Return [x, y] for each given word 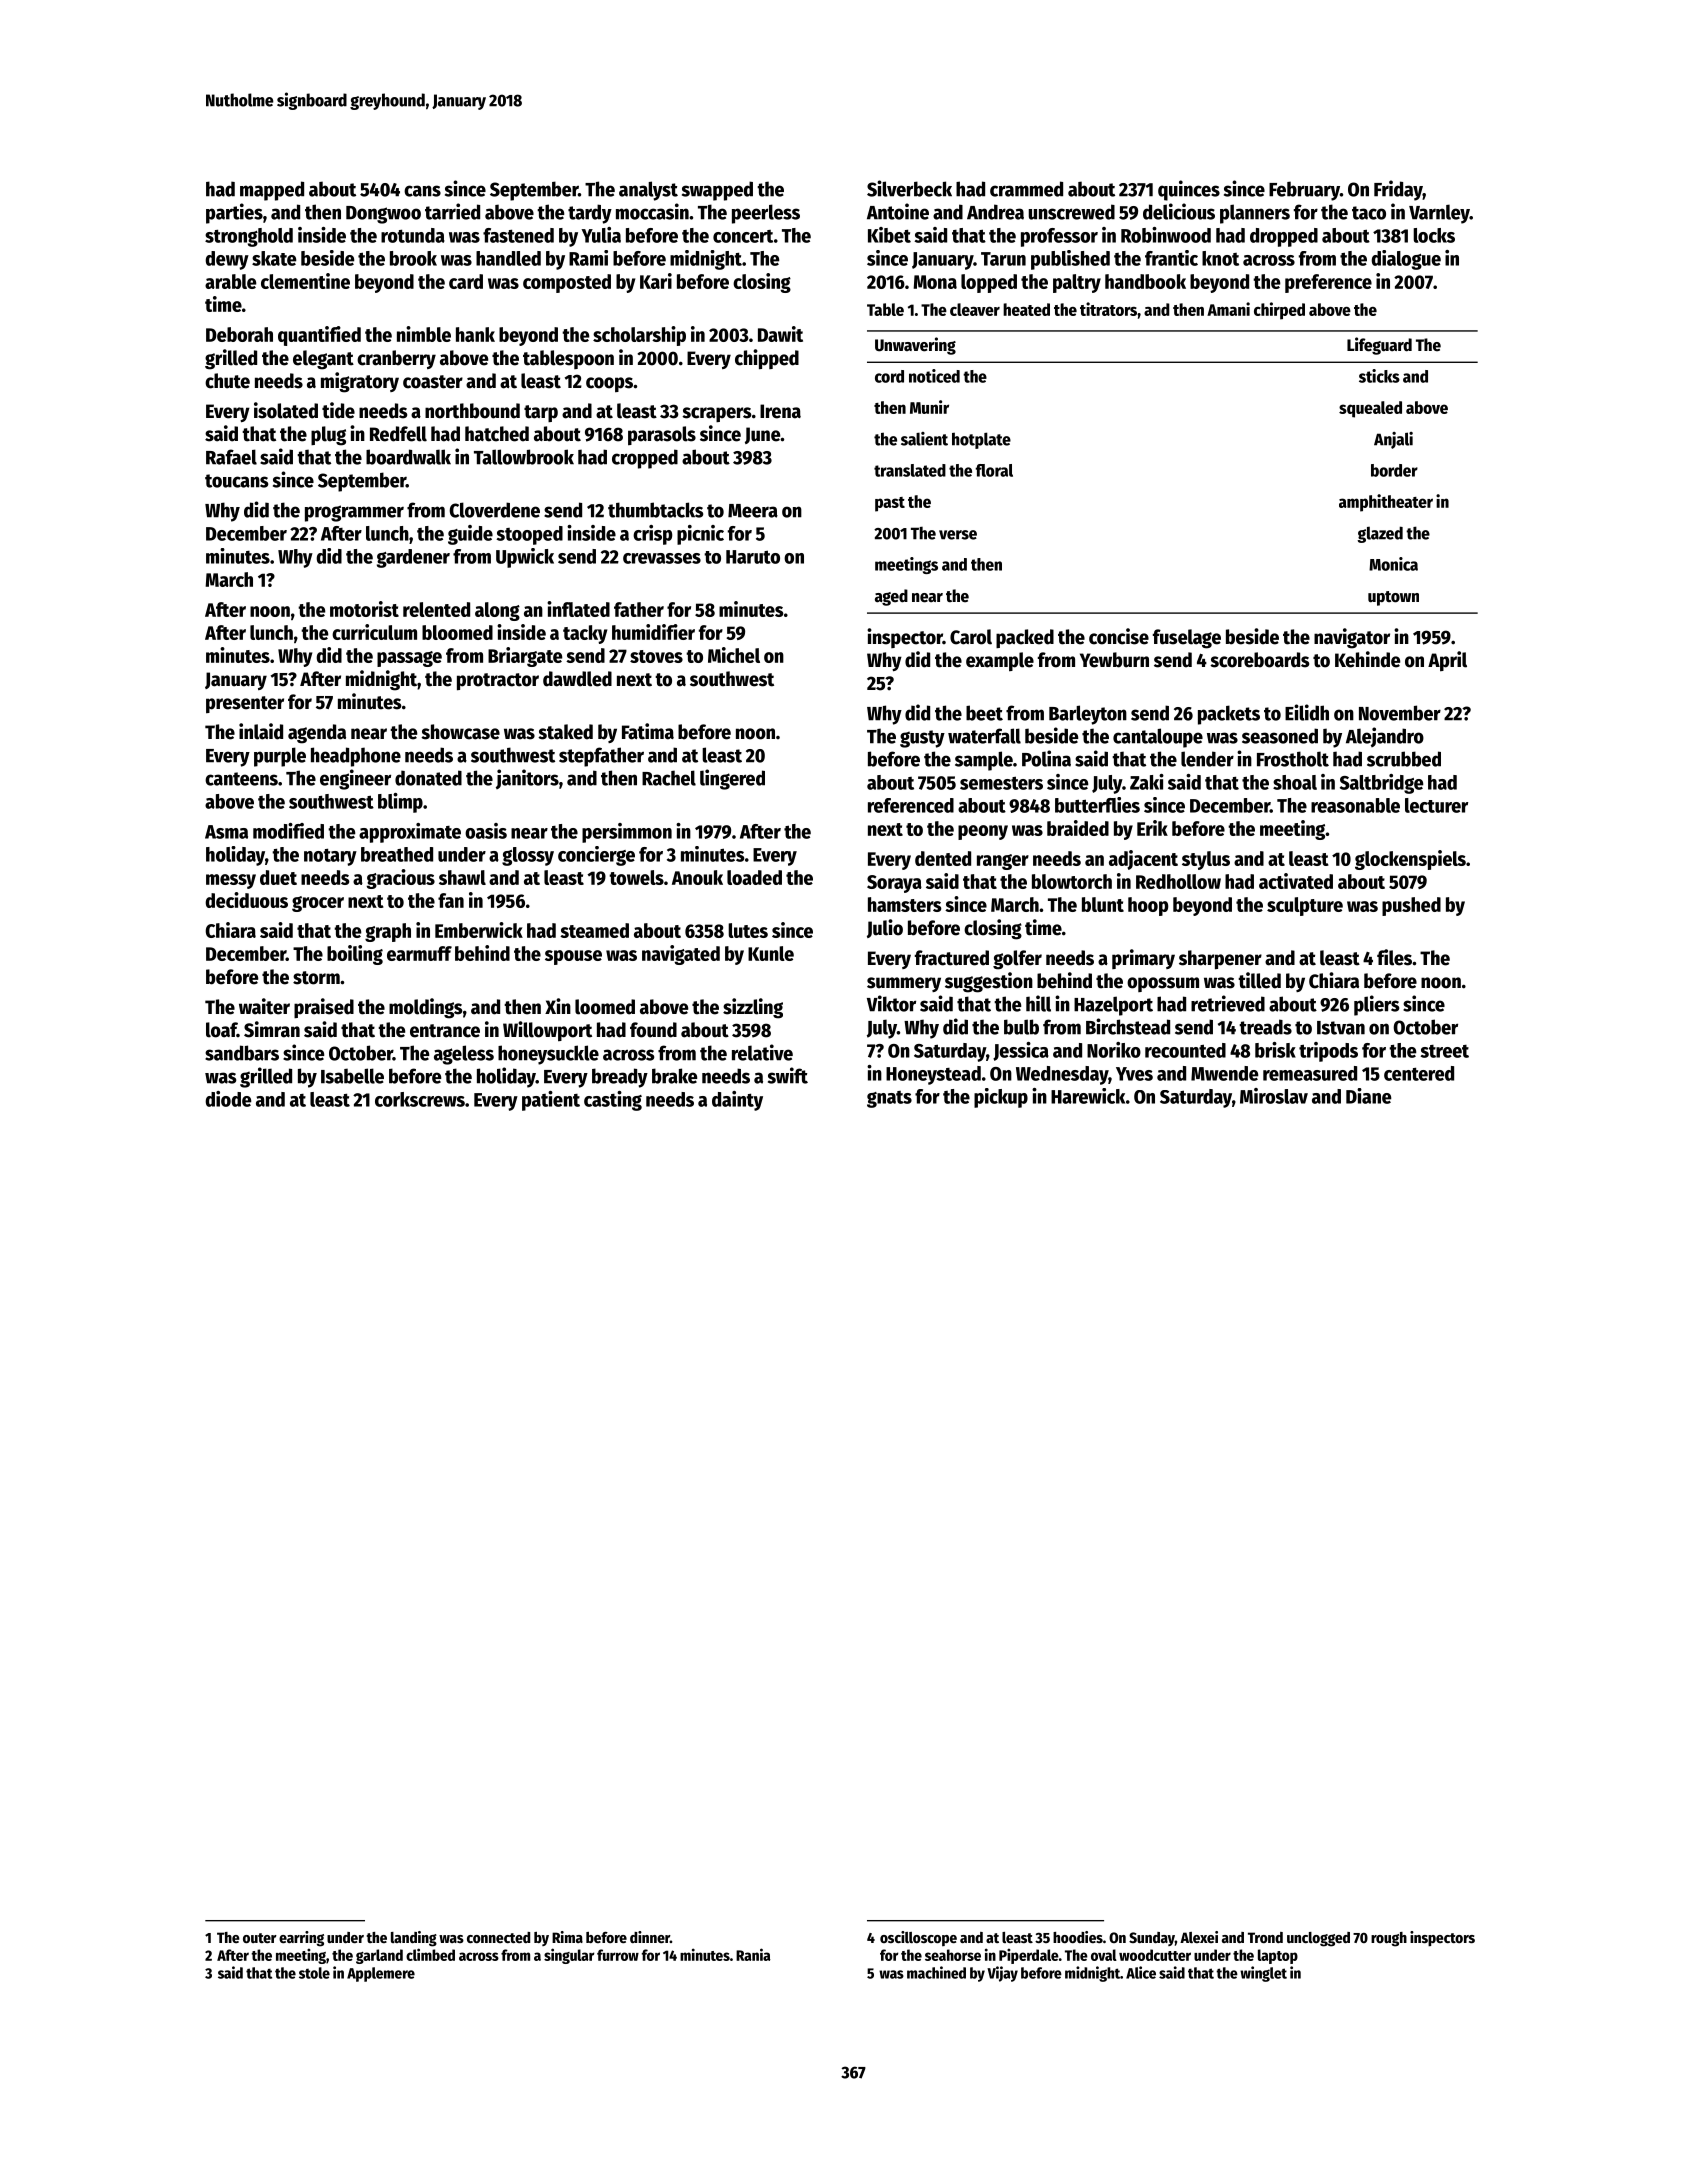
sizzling [753, 1008]
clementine [305, 281]
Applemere [381, 1974]
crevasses [662, 558]
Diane [1368, 1096]
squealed [1370, 409]
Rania [753, 1954]
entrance [445, 1031]
